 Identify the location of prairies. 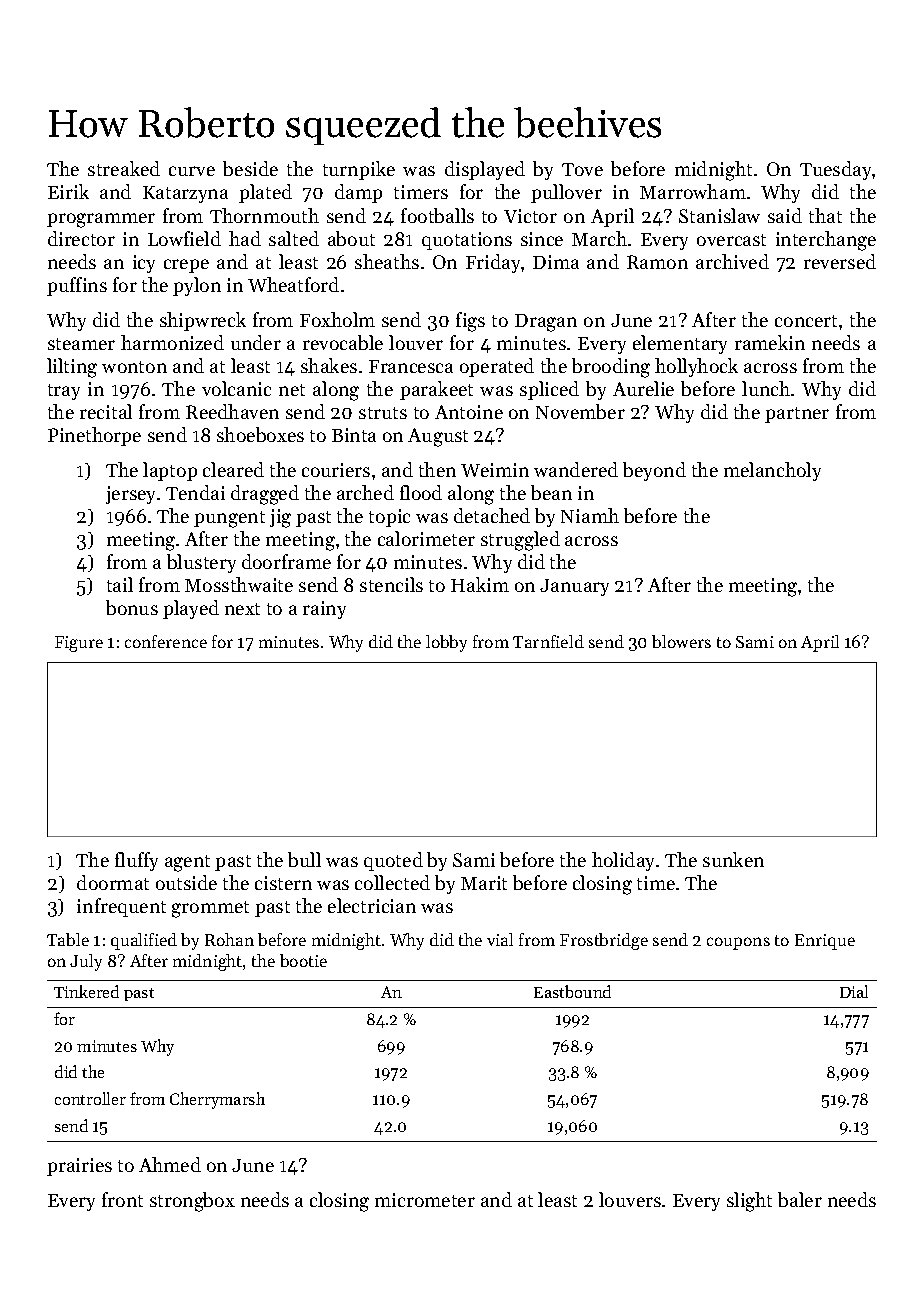
(79, 1167).
